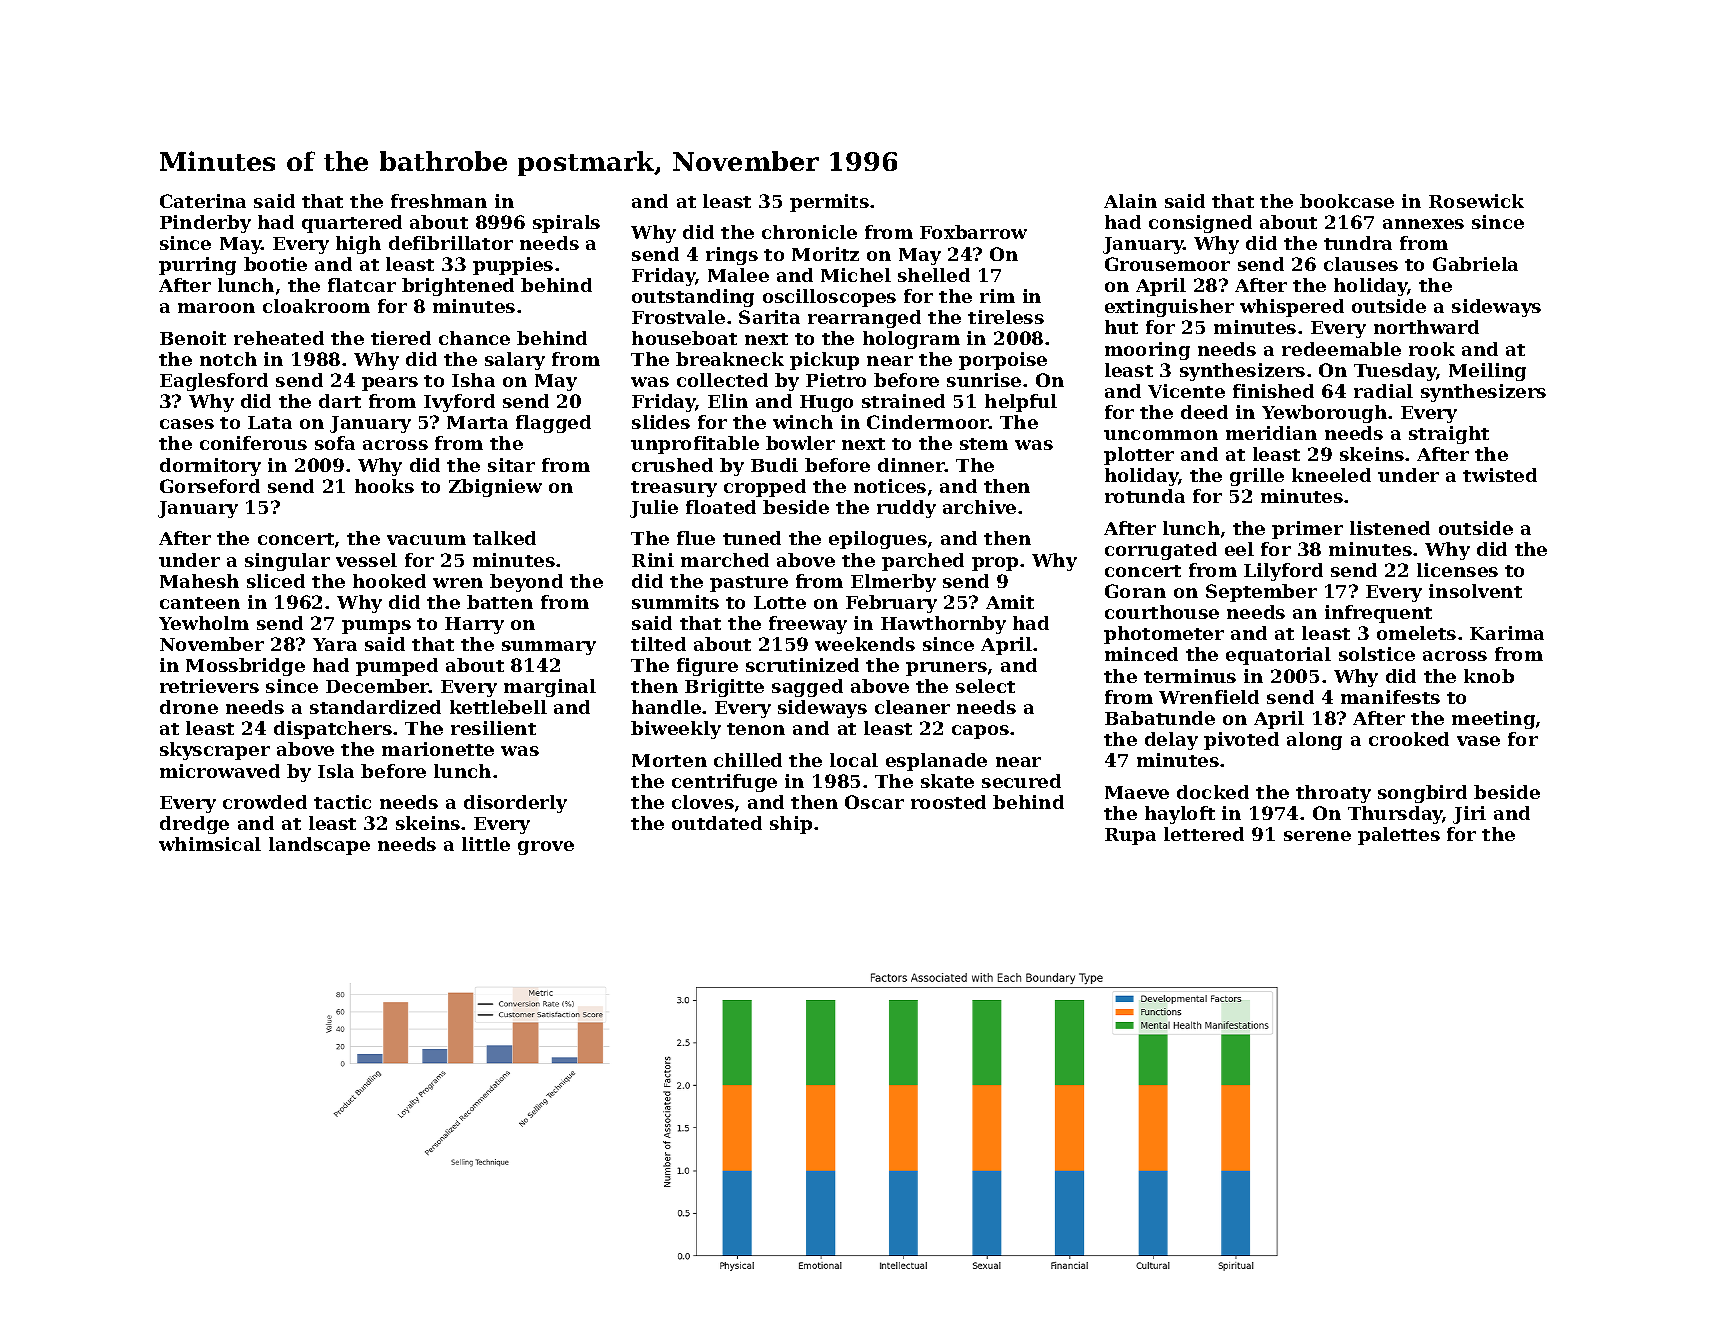  I want to click on primer, so click(1307, 530).
